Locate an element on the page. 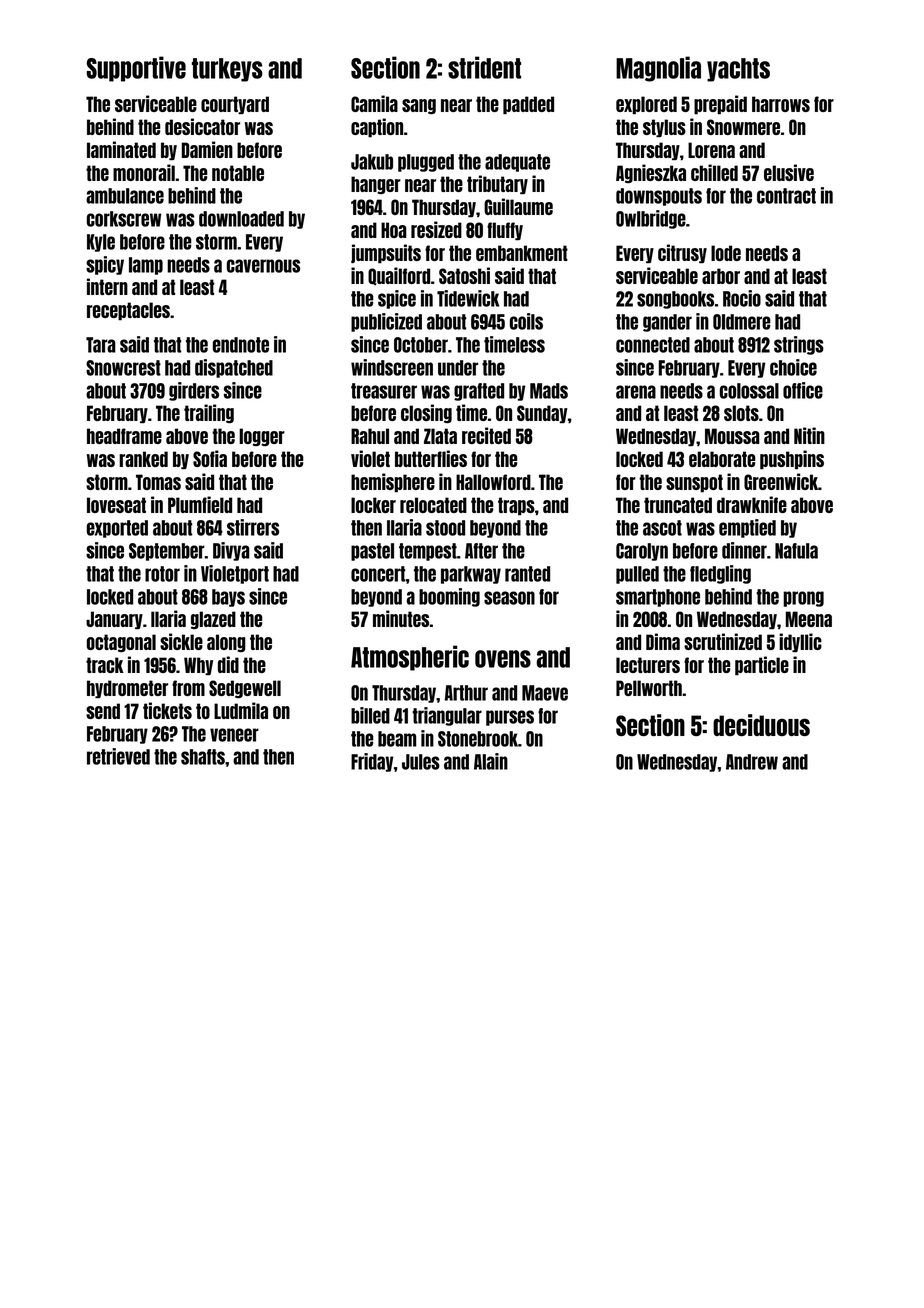 The width and height of the page is (924, 1308). particle is located at coordinates (762, 665).
